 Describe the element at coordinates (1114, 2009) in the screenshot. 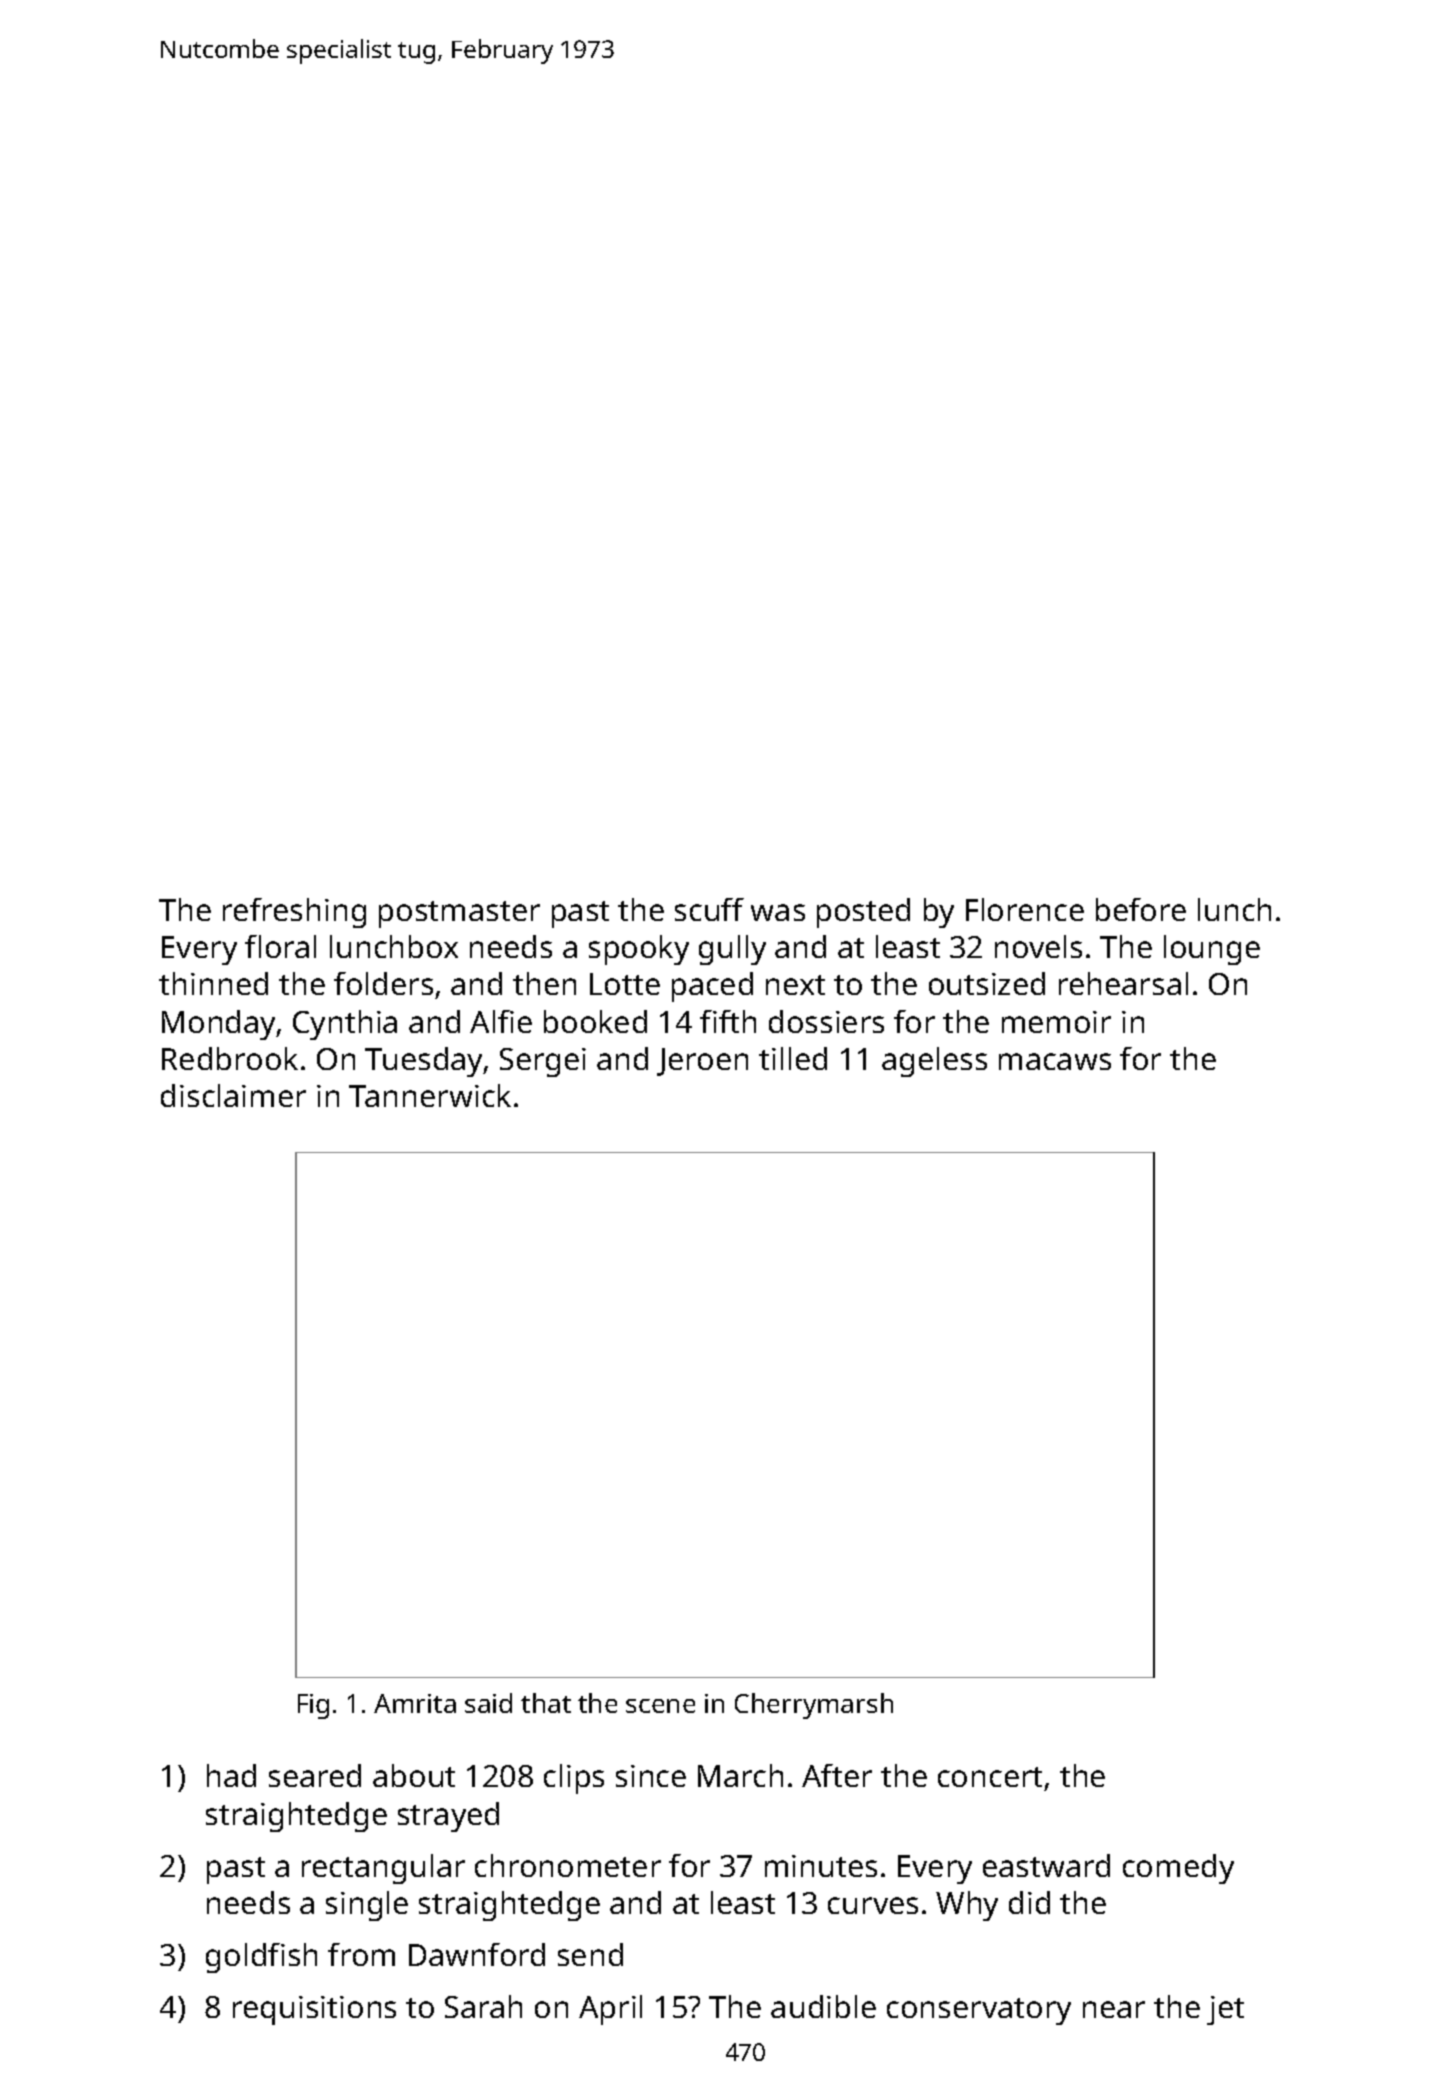

I see `near` at that location.
